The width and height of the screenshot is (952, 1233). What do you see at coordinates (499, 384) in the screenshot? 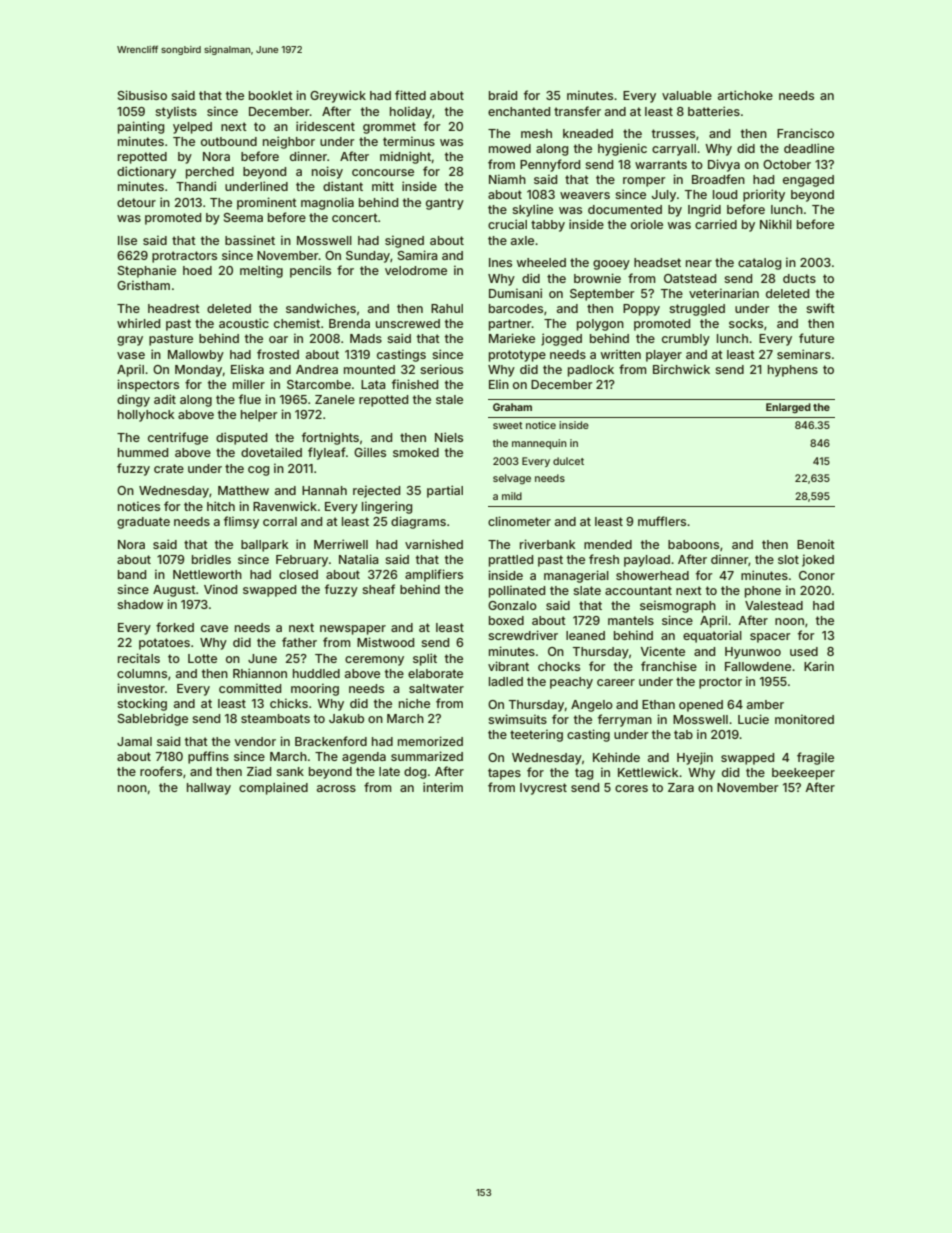
I see `Elin` at bounding box center [499, 384].
